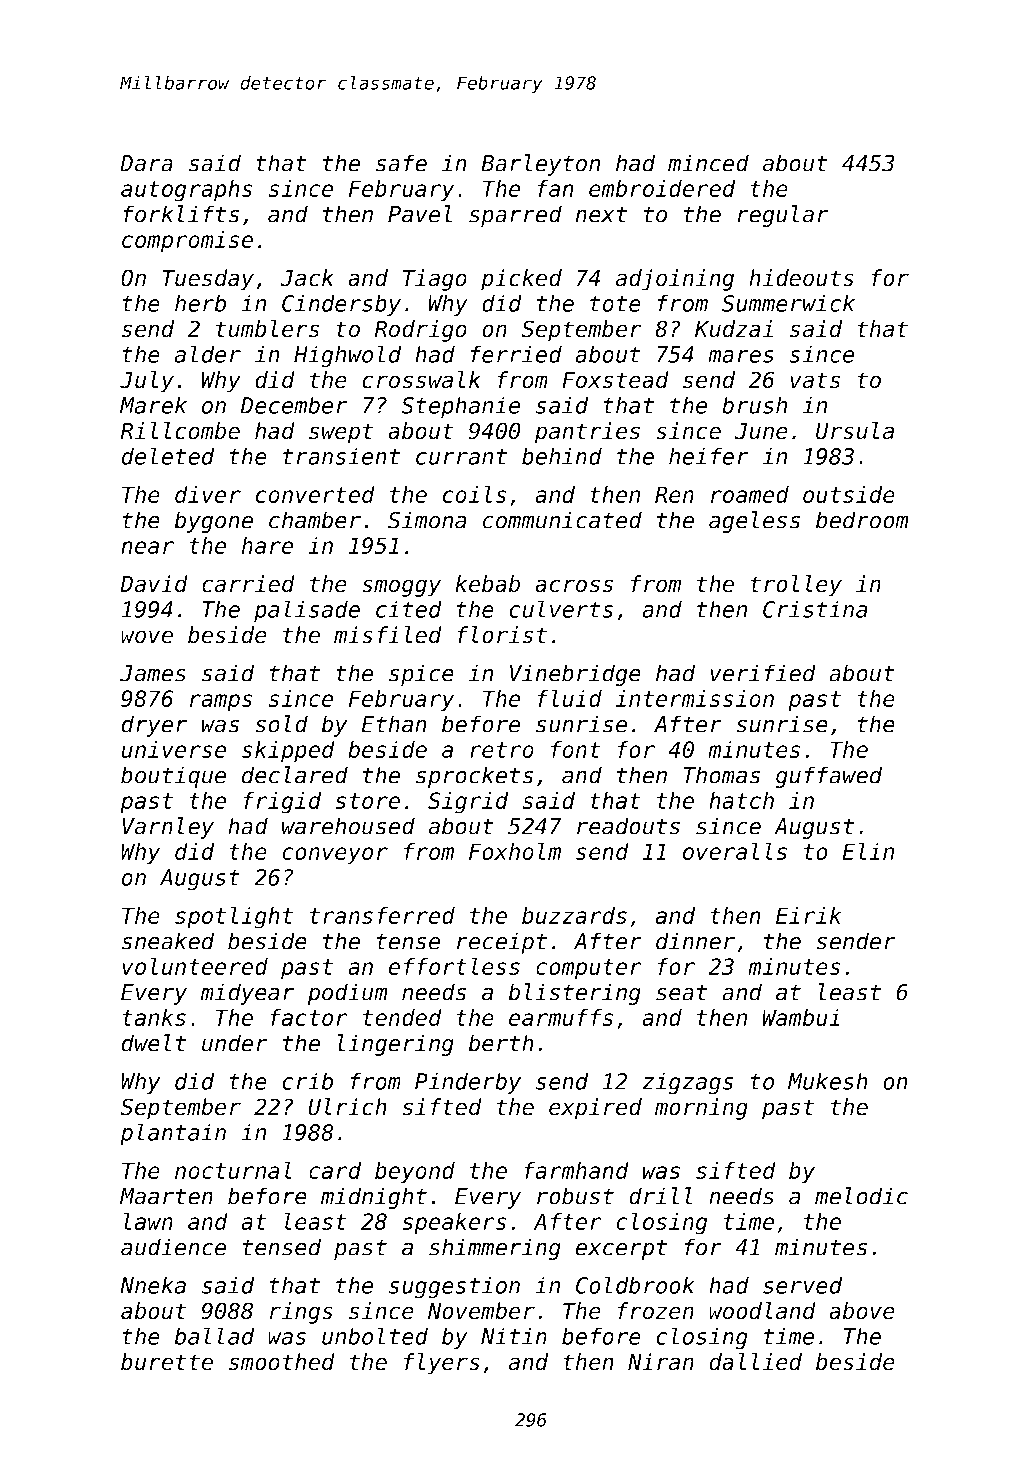  Describe the element at coordinates (146, 163) in the image. I see `Dara` at that location.
